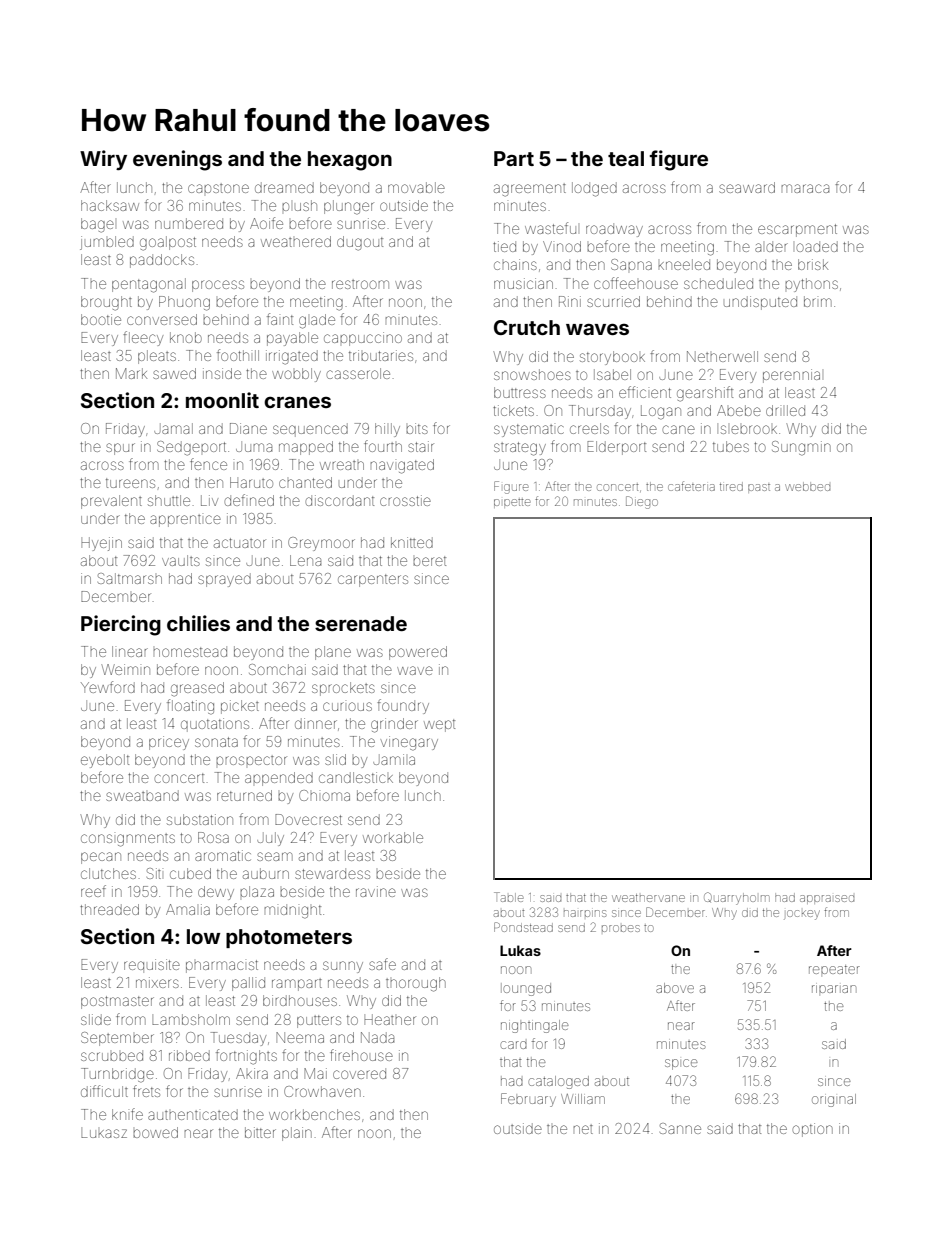 The image size is (952, 1233). What do you see at coordinates (130, 578) in the screenshot?
I see `Saltmarsh` at bounding box center [130, 578].
